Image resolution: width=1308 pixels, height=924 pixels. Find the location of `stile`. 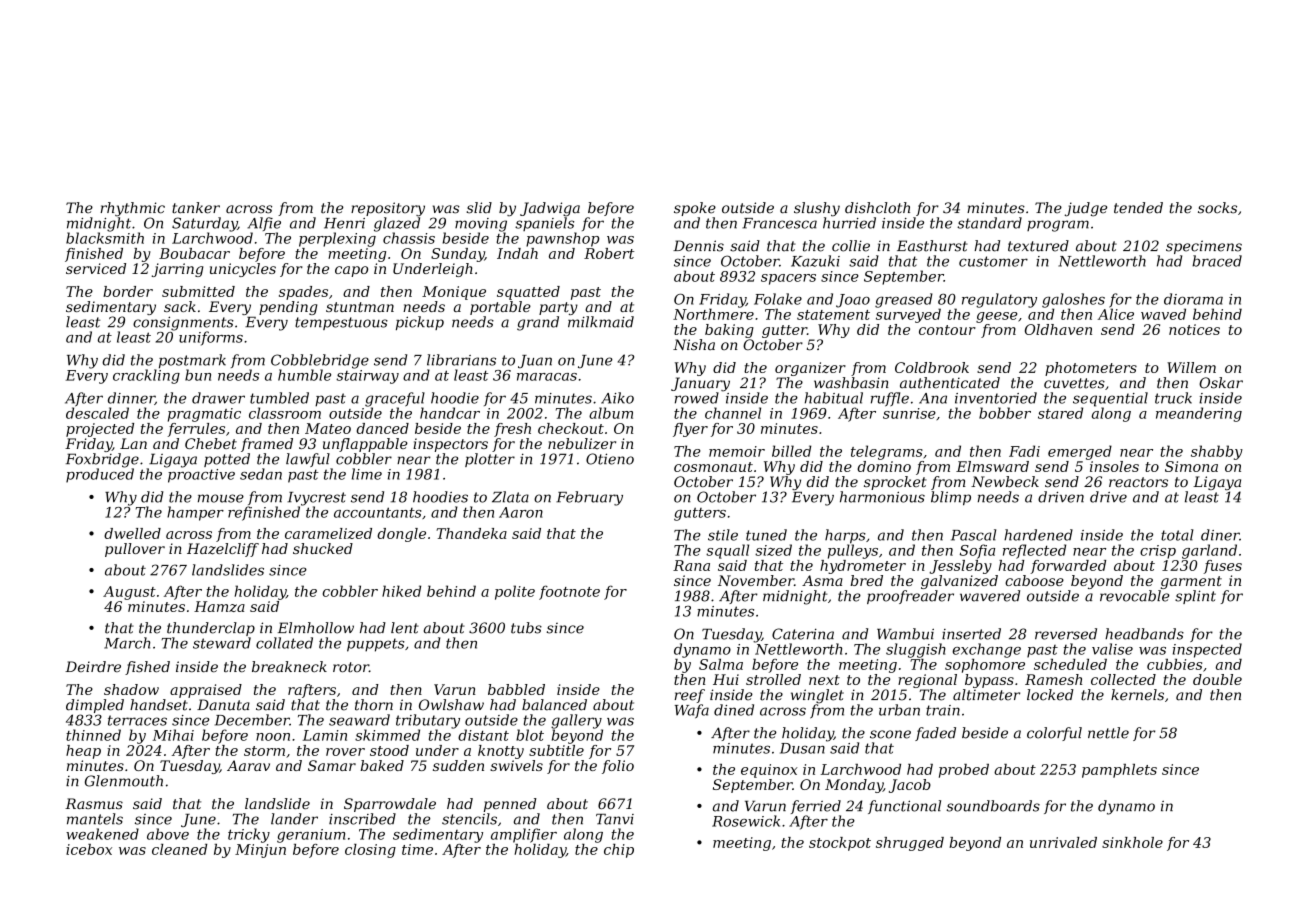

stile is located at coordinates (723, 535).
